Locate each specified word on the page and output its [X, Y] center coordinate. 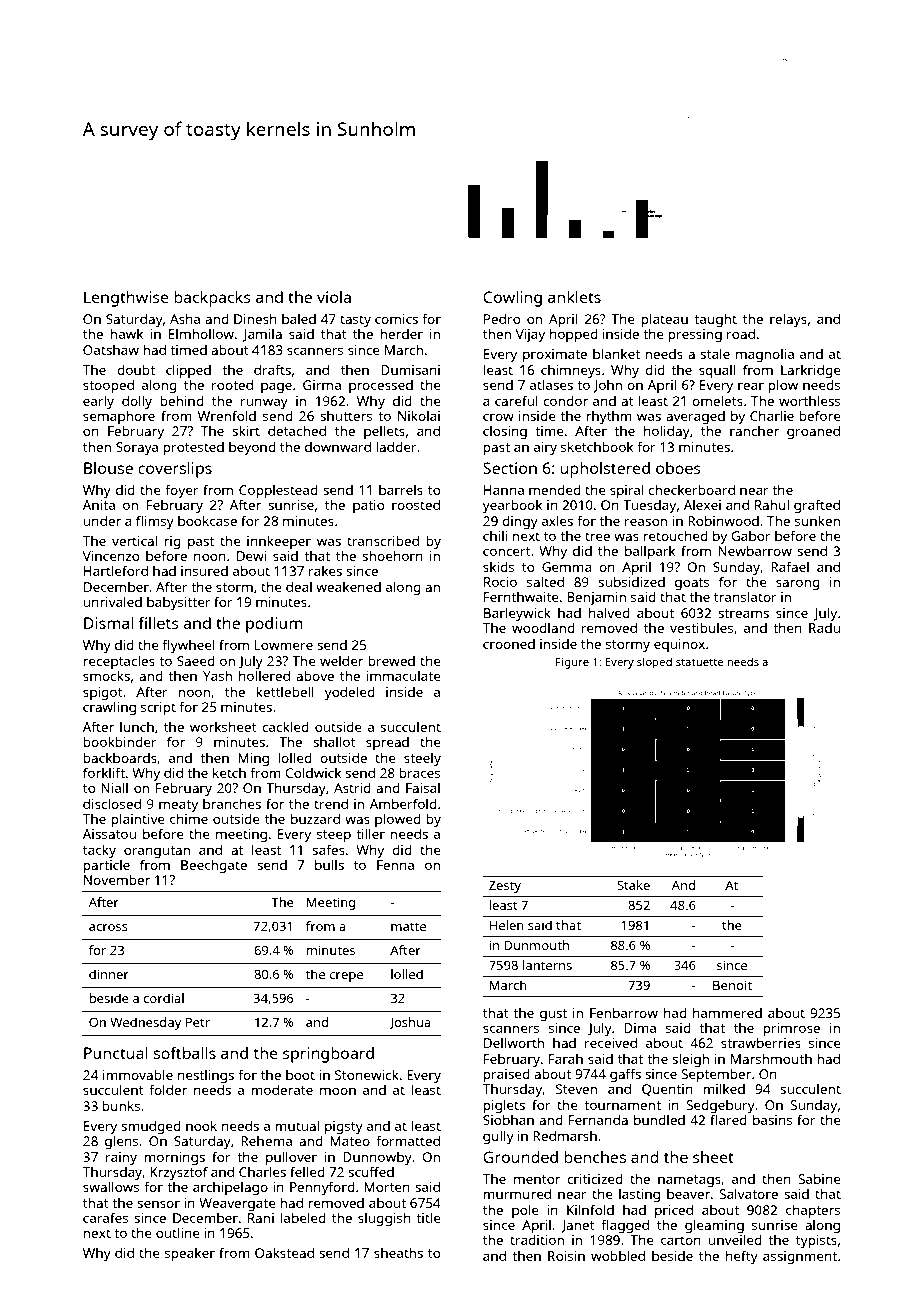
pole [525, 1211]
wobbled [618, 1255]
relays [788, 320]
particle [106, 866]
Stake [633, 885]
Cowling [512, 299]
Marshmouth [771, 1059]
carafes [105, 1217]
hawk [126, 334]
